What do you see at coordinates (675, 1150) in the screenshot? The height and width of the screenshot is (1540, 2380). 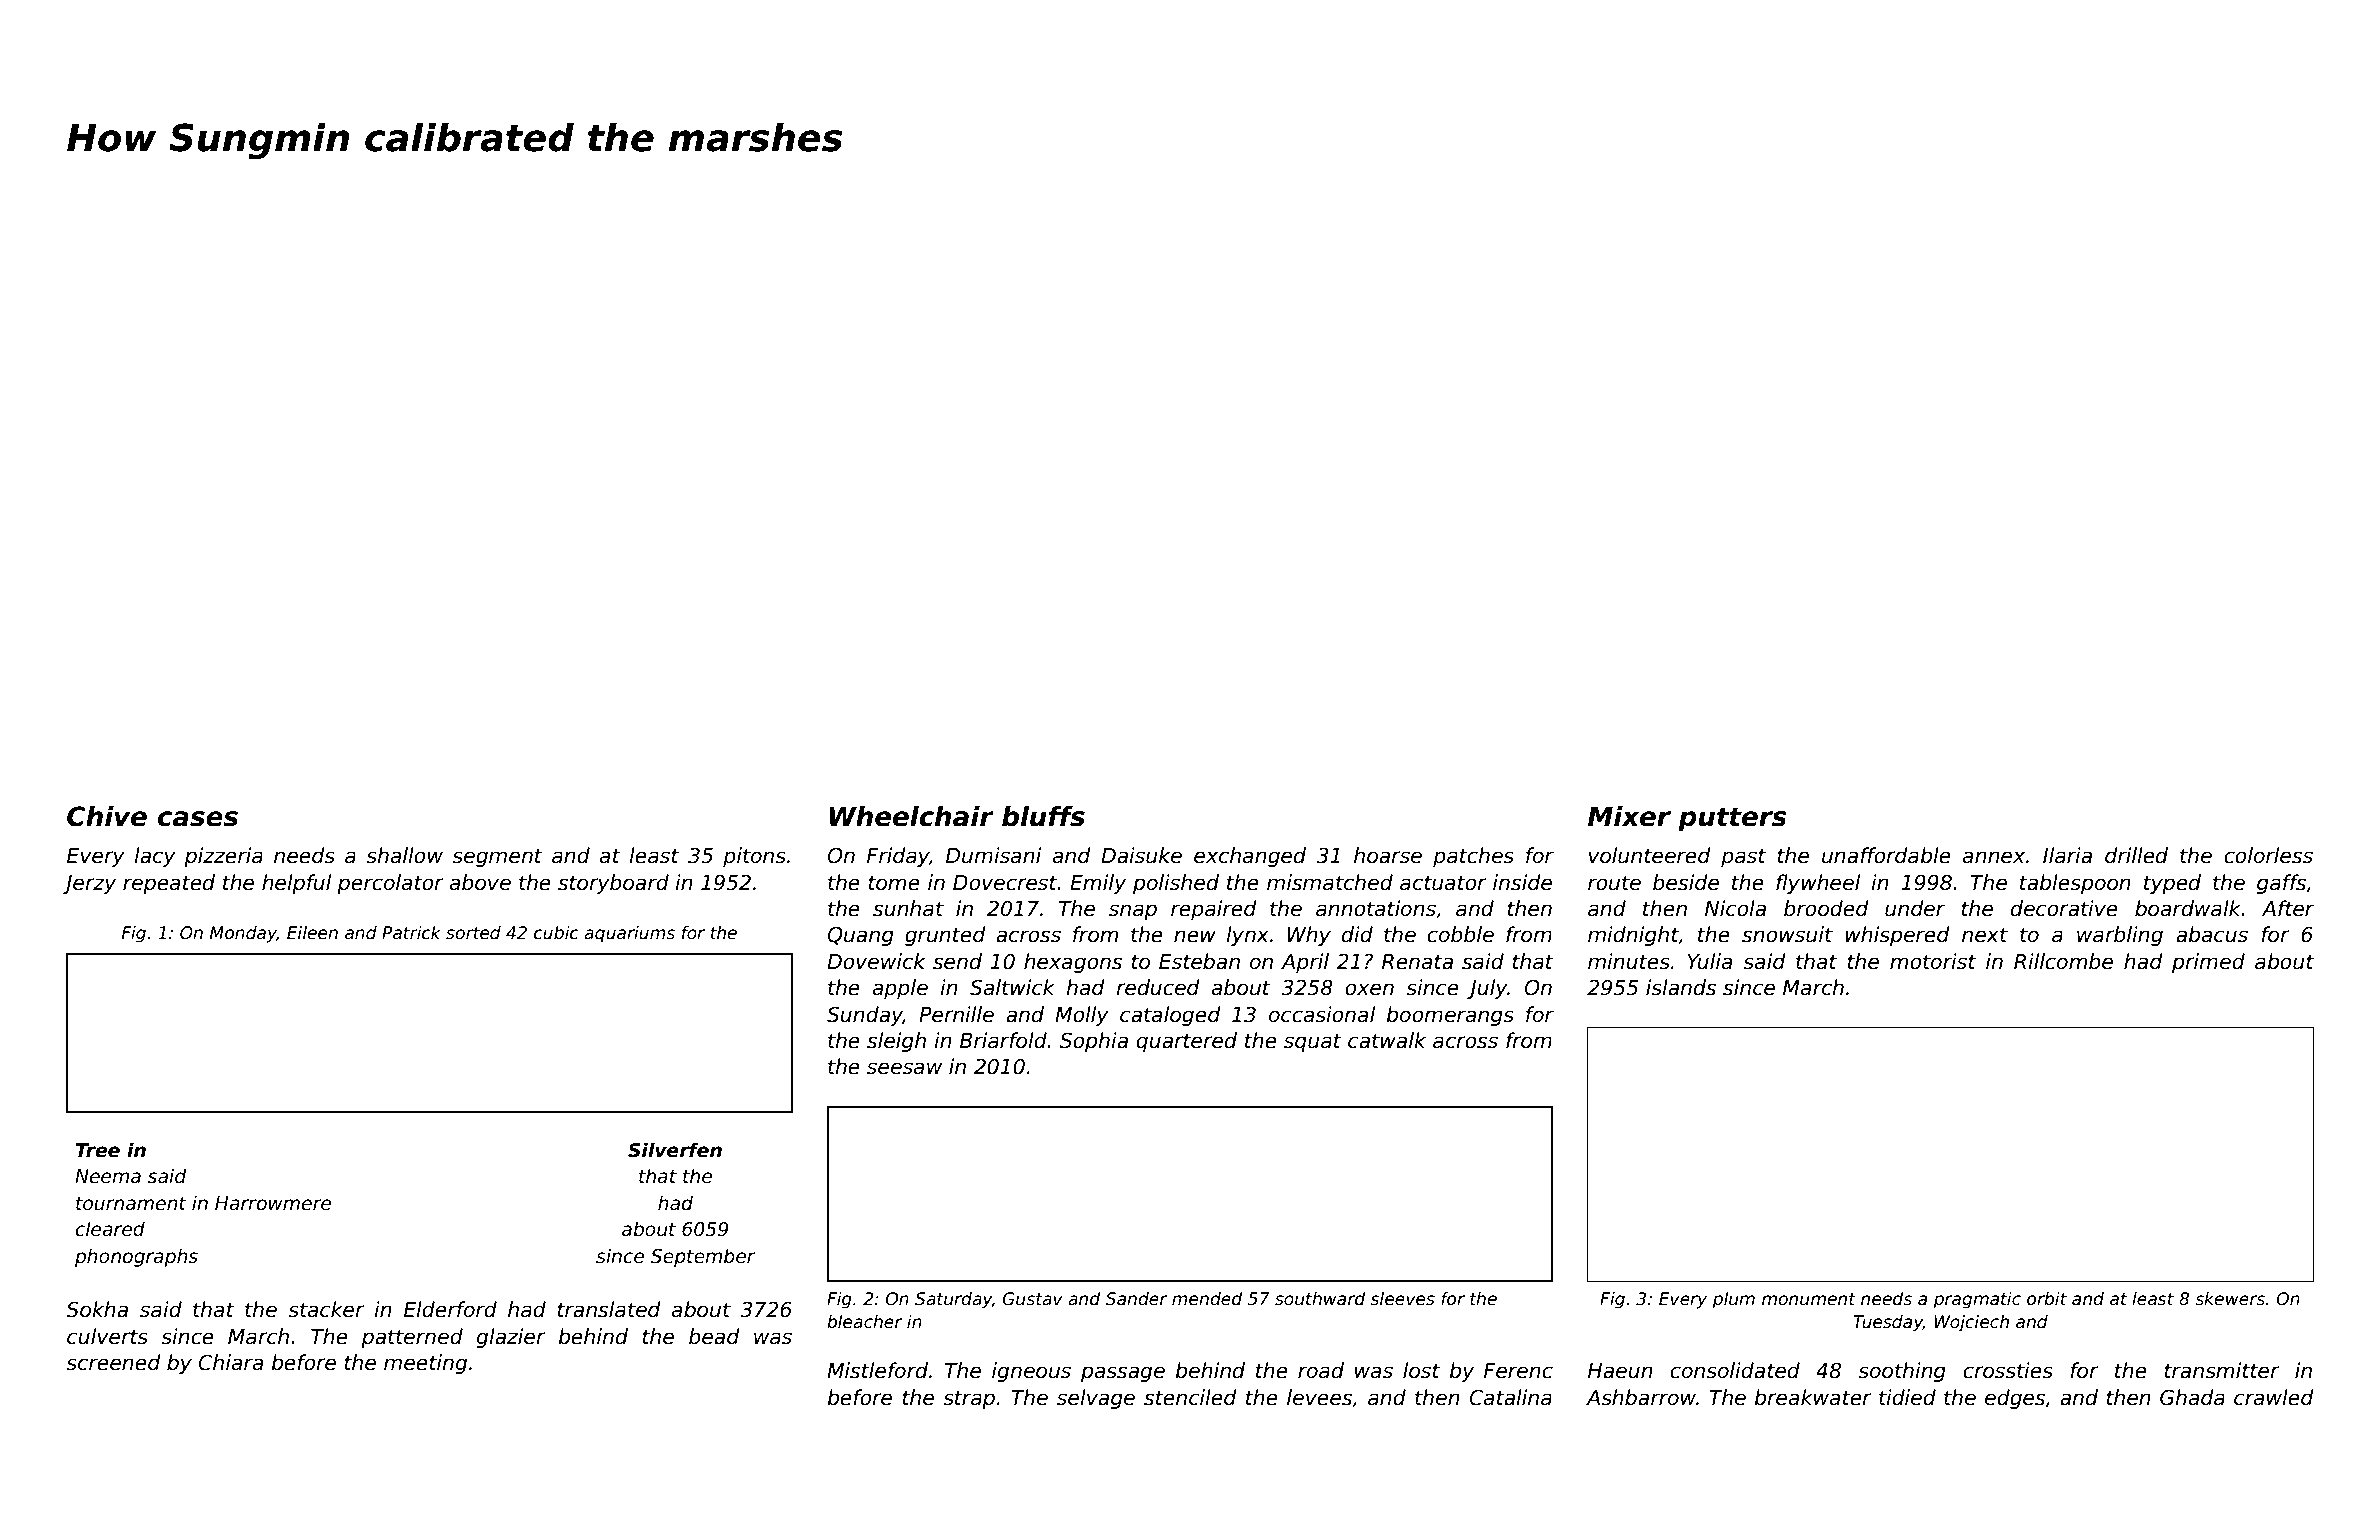 I see `Silverfen` at bounding box center [675, 1150].
